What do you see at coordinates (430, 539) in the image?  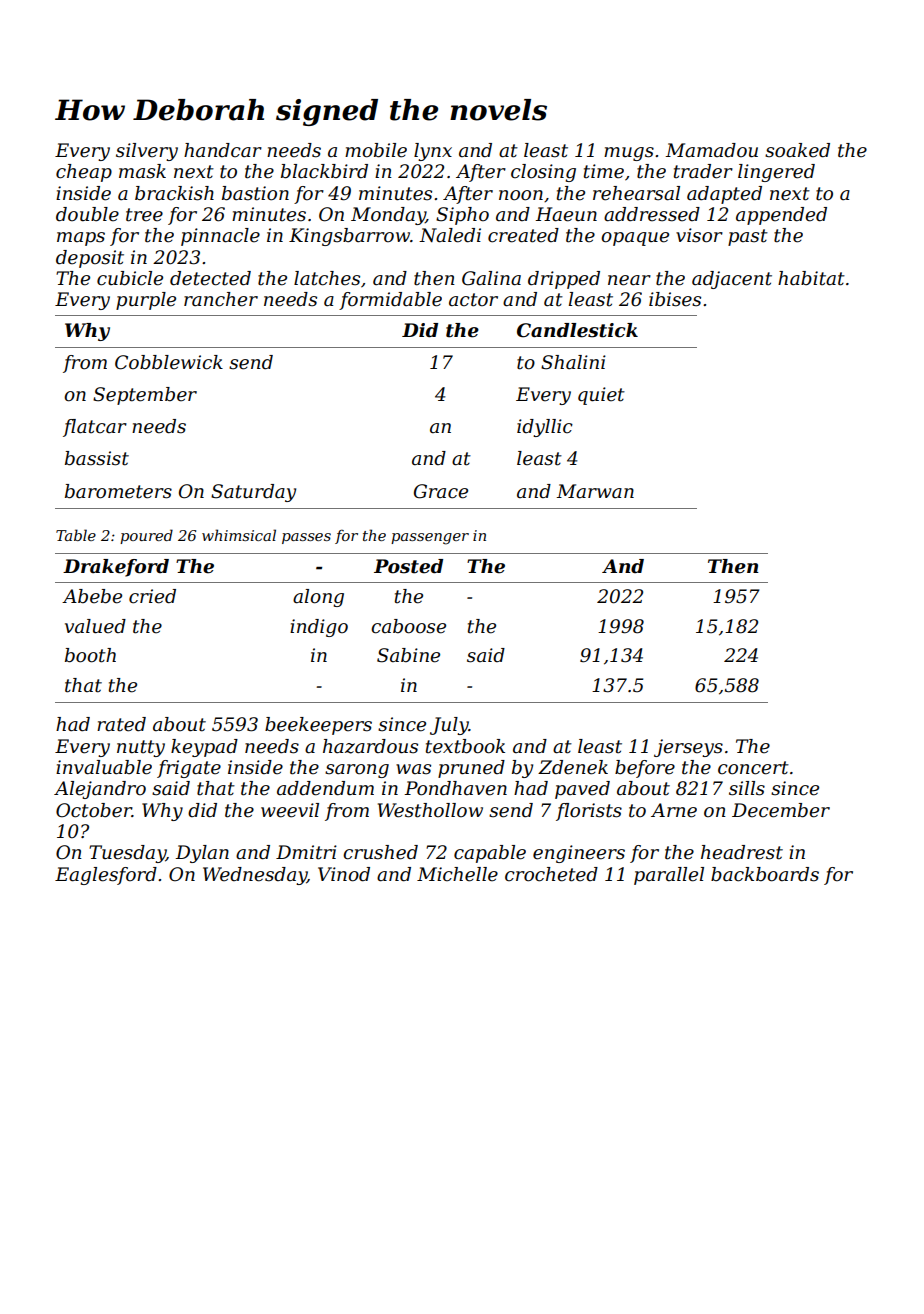 I see `passenger` at bounding box center [430, 539].
